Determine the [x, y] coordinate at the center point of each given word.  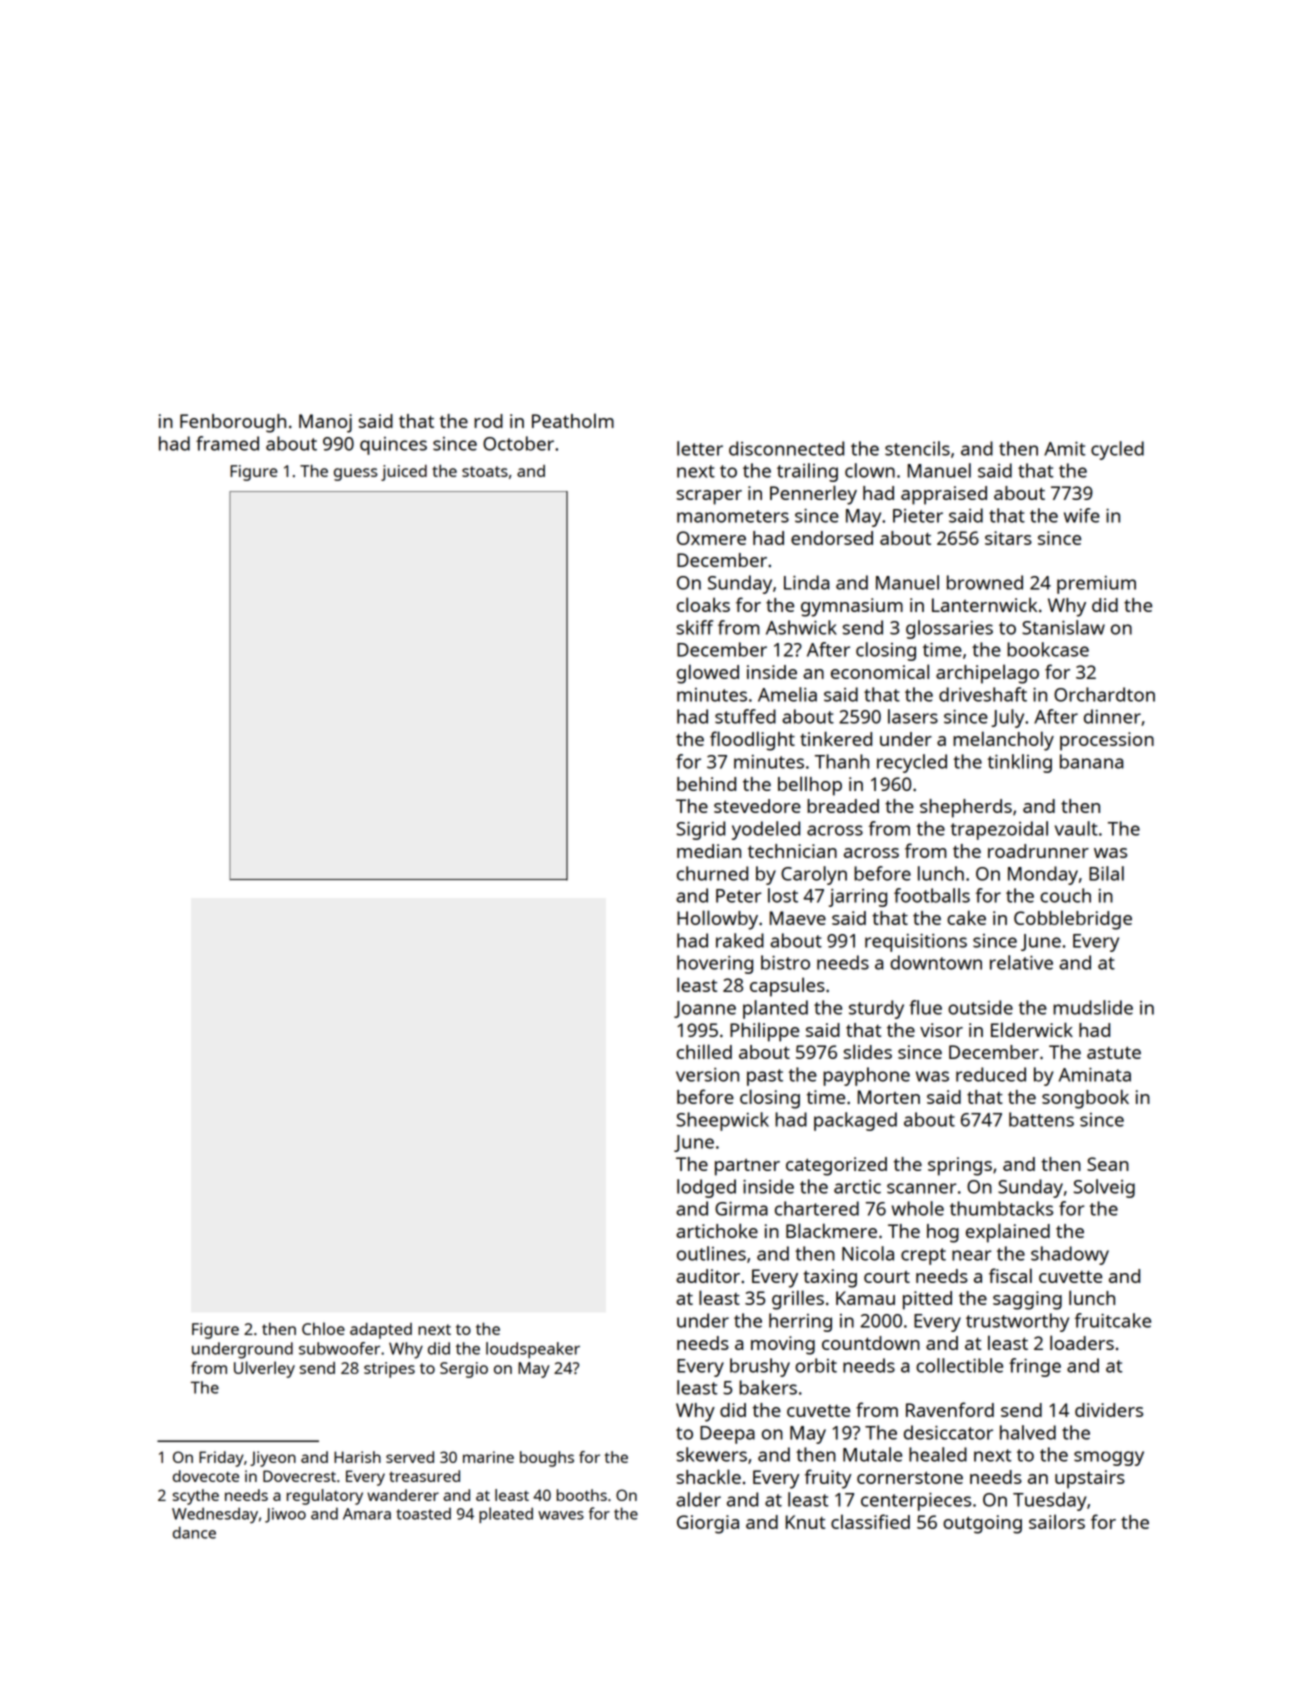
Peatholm [573, 420]
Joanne [705, 1009]
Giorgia [708, 1524]
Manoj [325, 423]
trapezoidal [999, 830]
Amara [367, 1514]
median [709, 851]
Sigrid [701, 830]
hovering [715, 964]
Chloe [323, 1328]
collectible [959, 1365]
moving [783, 1345]
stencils [917, 448]
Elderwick [1032, 1029]
